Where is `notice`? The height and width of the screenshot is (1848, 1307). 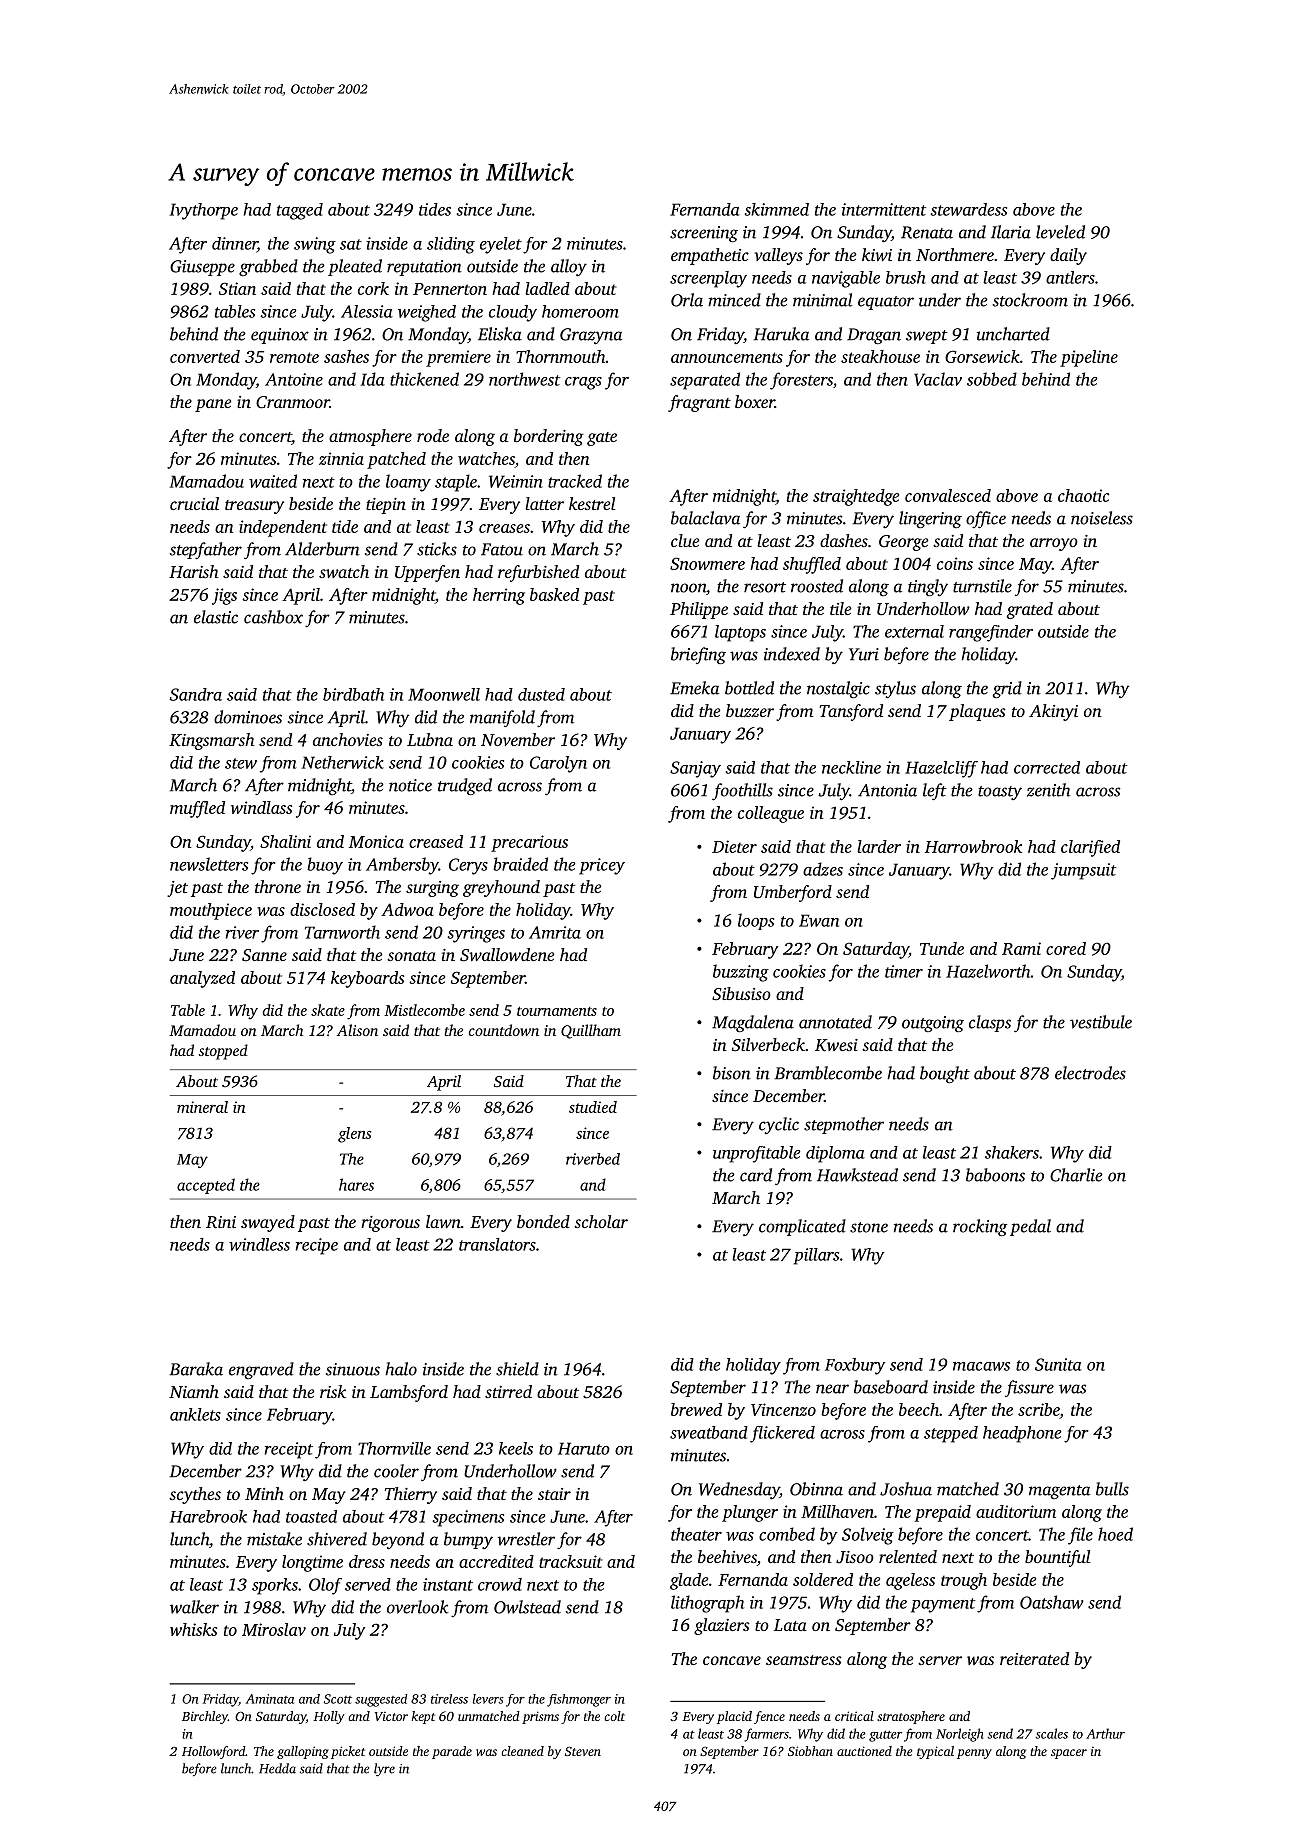
notice is located at coordinates (410, 785).
